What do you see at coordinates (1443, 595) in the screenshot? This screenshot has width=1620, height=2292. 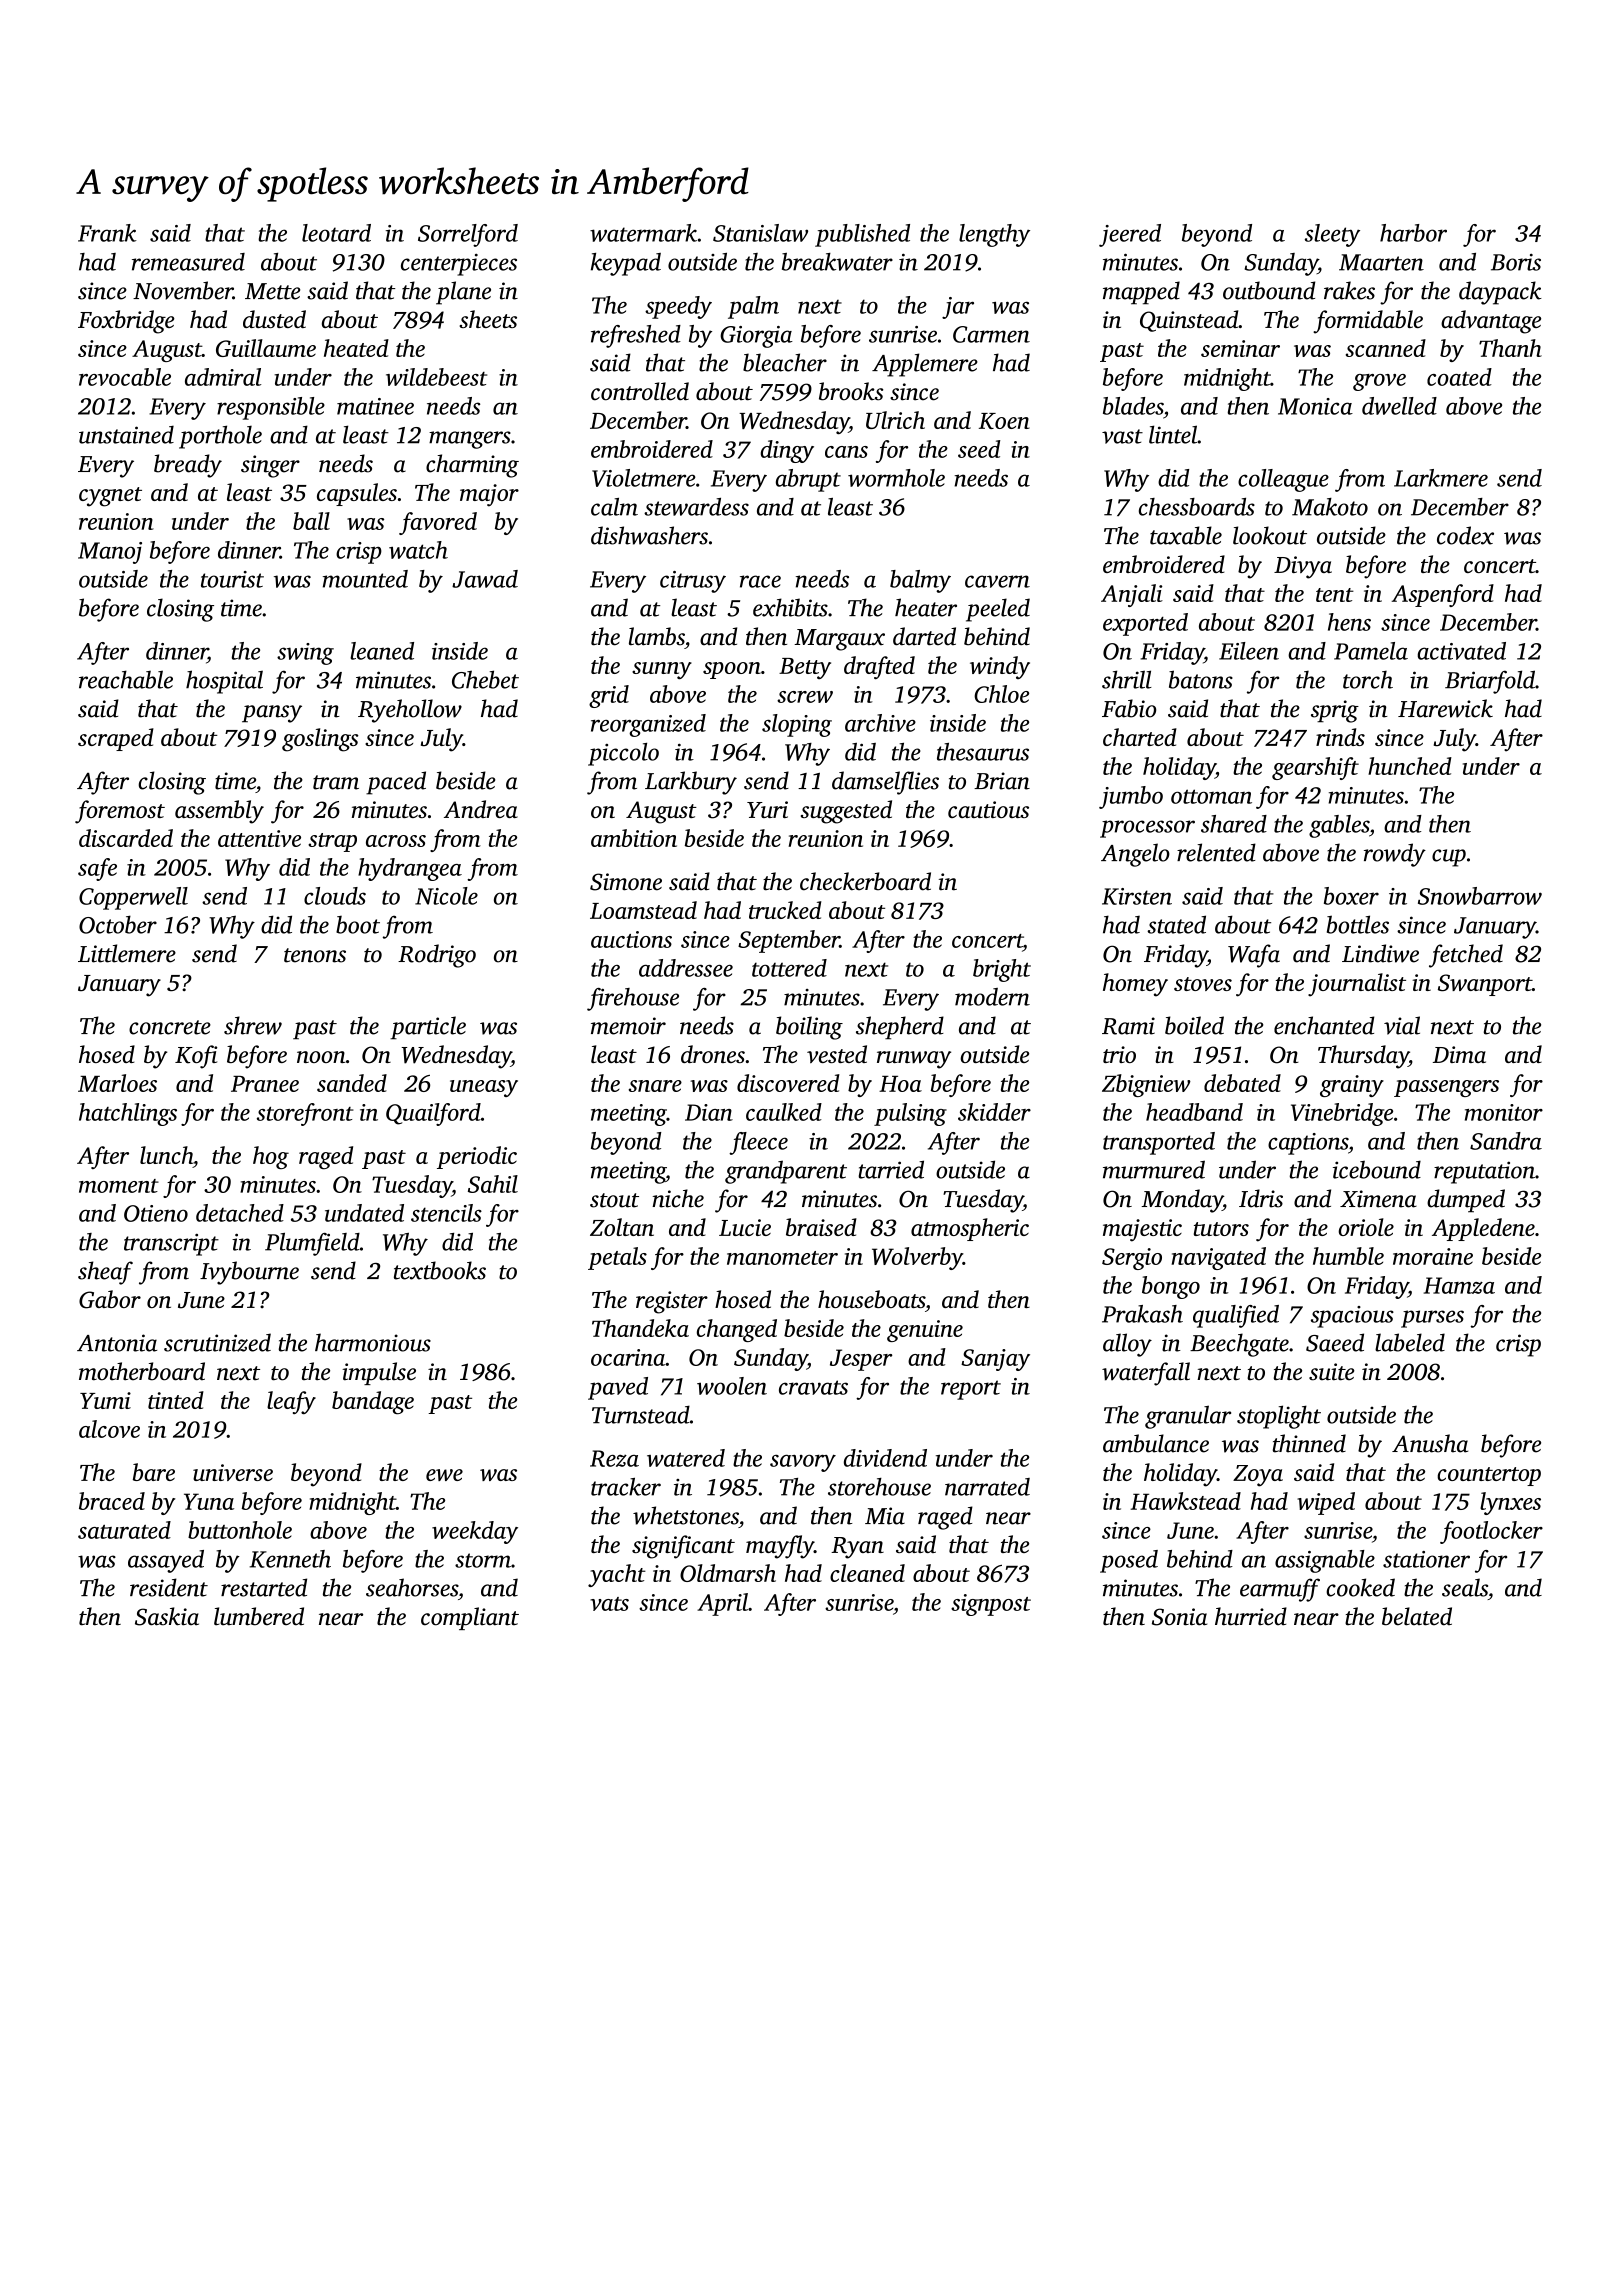 I see `Aspenford` at bounding box center [1443, 595].
